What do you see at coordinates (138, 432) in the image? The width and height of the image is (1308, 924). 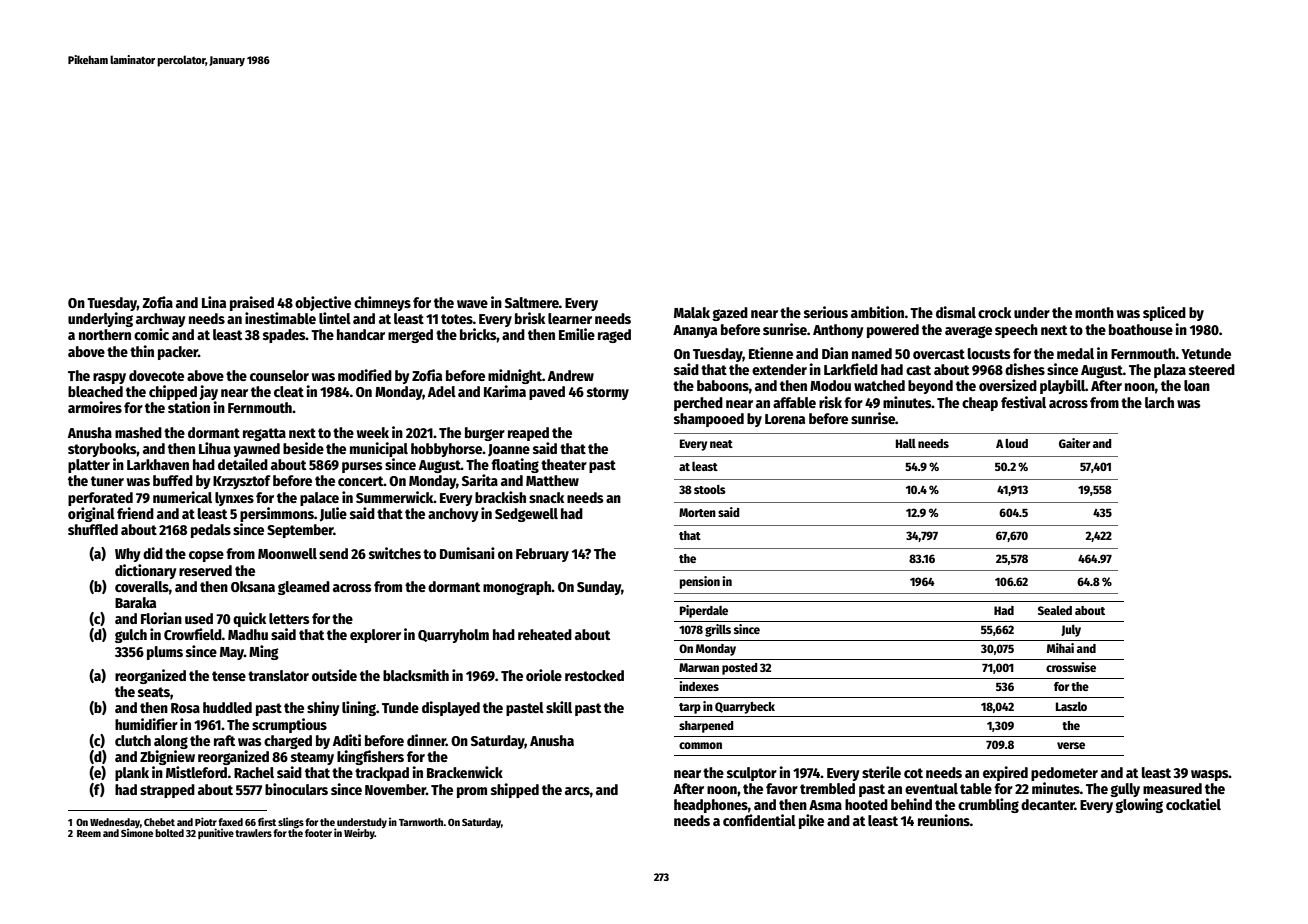 I see `mashed` at bounding box center [138, 432].
